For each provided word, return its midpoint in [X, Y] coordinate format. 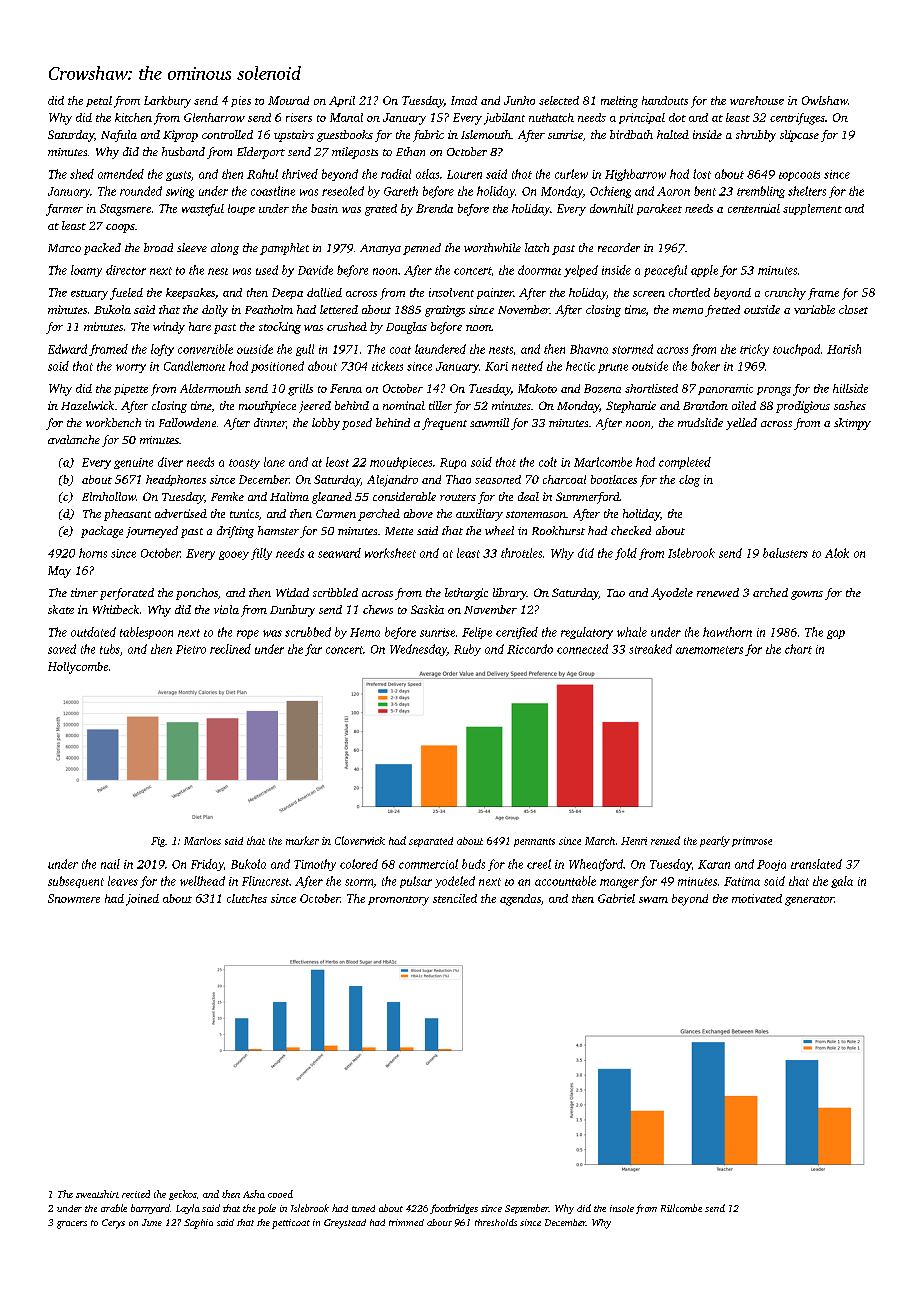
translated [816, 864]
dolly [215, 311]
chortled [689, 292]
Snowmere [74, 898]
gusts [178, 176]
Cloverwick [360, 840]
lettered [339, 309]
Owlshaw [825, 100]
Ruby [467, 650]
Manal [346, 117]
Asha [254, 1194]
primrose [752, 842]
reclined [230, 649]
